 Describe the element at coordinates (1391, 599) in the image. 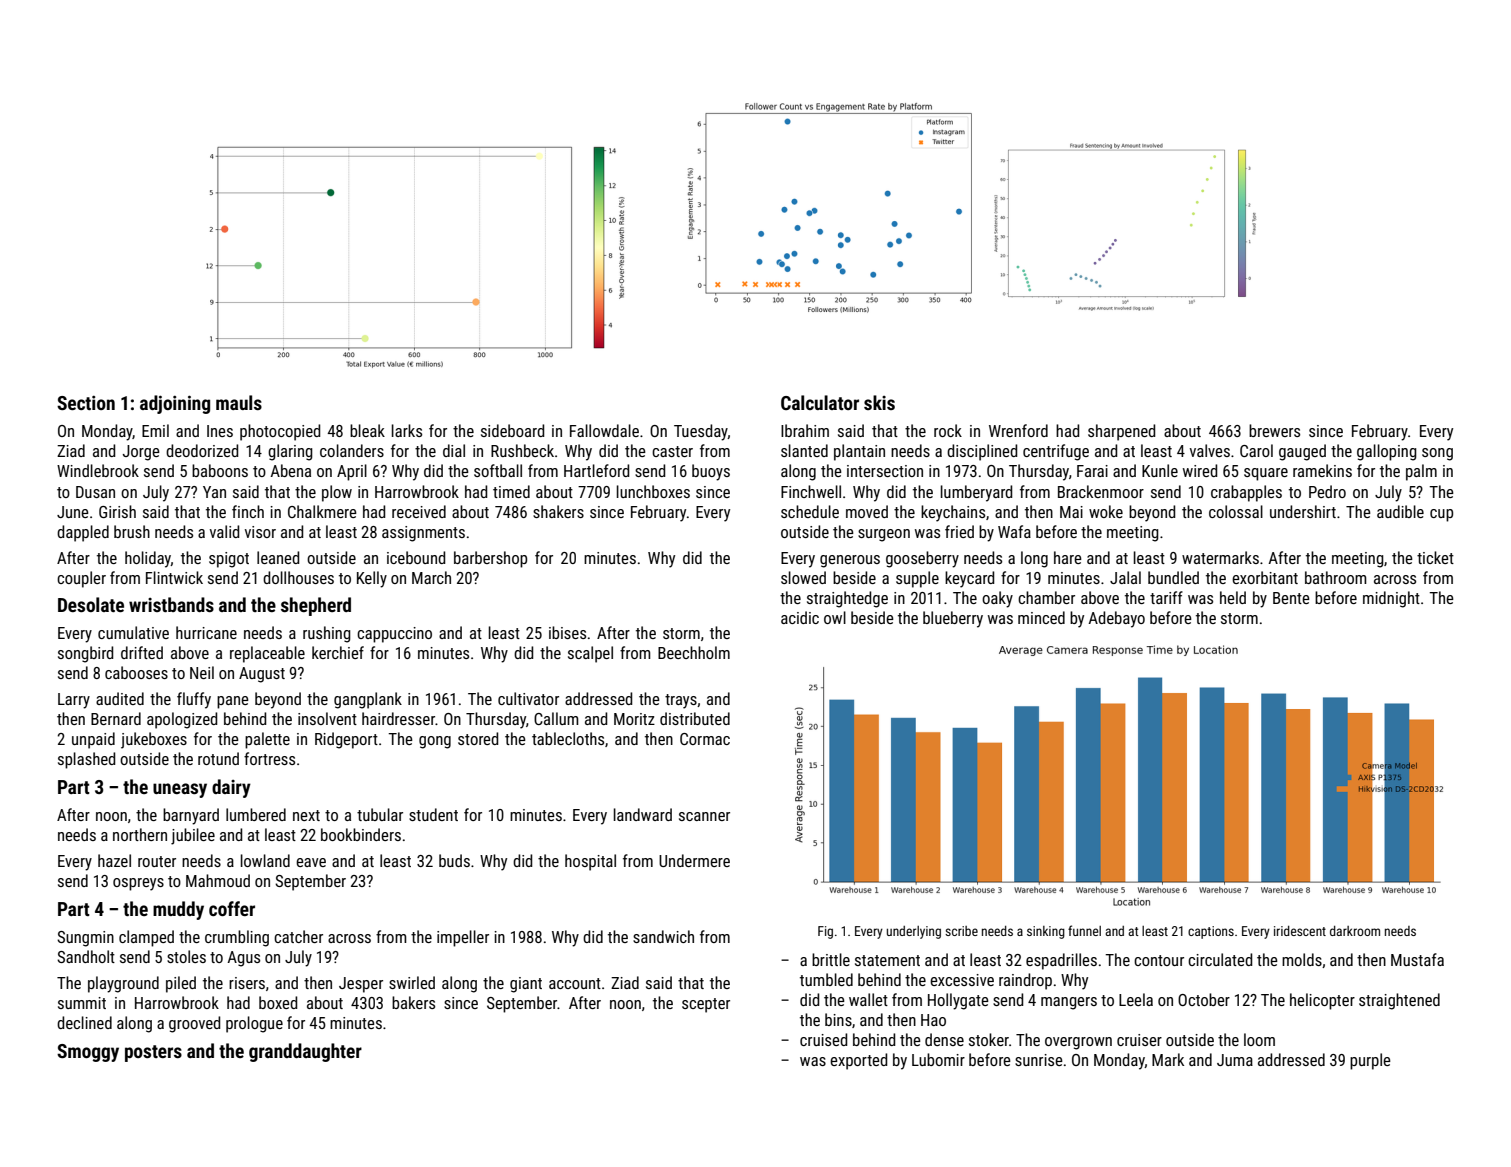

I see `midnight` at that location.
